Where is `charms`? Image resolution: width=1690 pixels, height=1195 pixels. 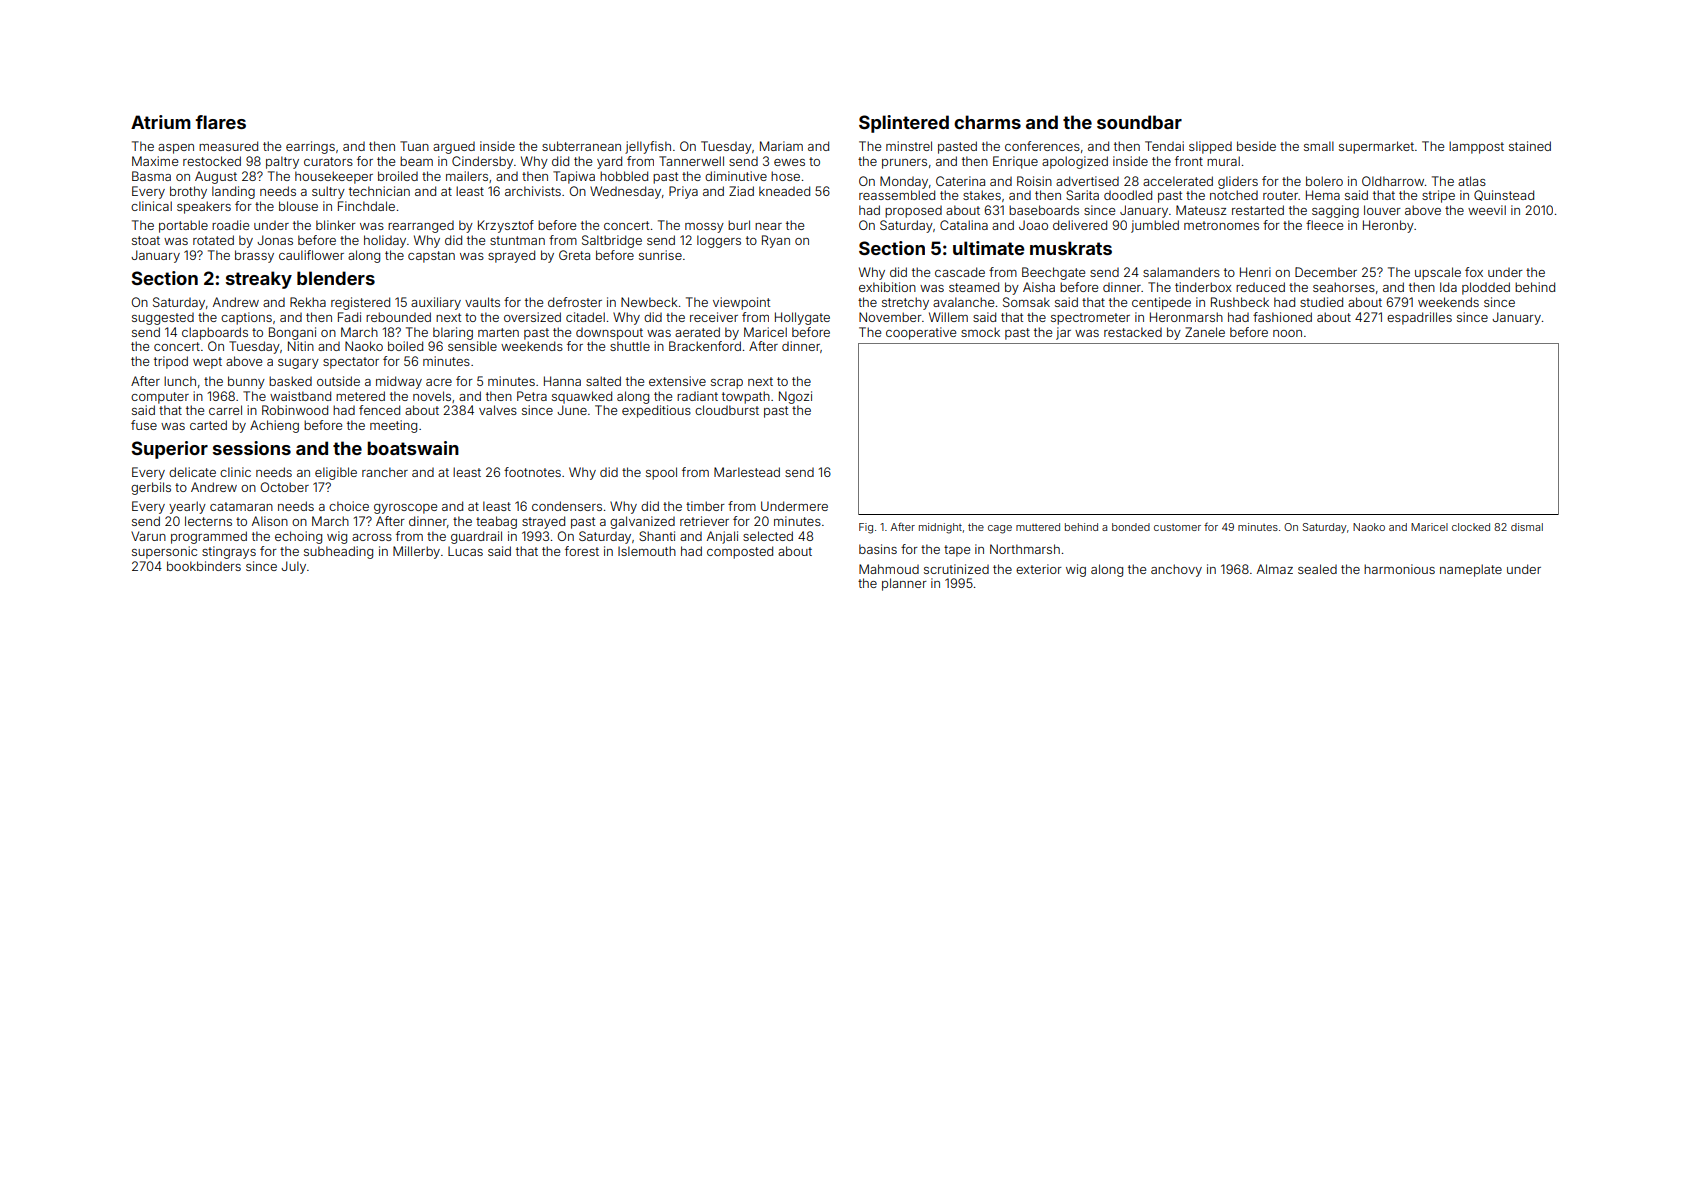
charms is located at coordinates (987, 122).
